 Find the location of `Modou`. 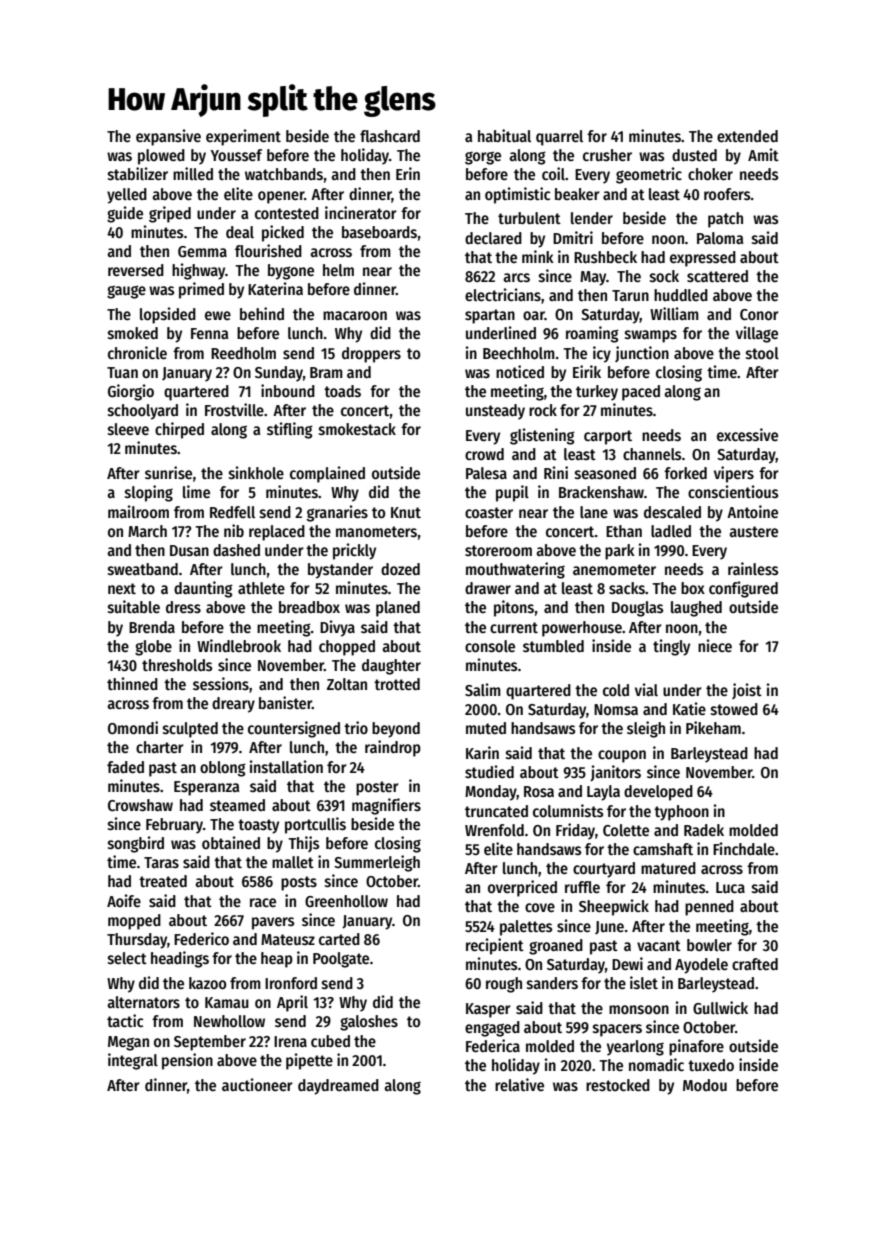

Modou is located at coordinates (705, 1085).
